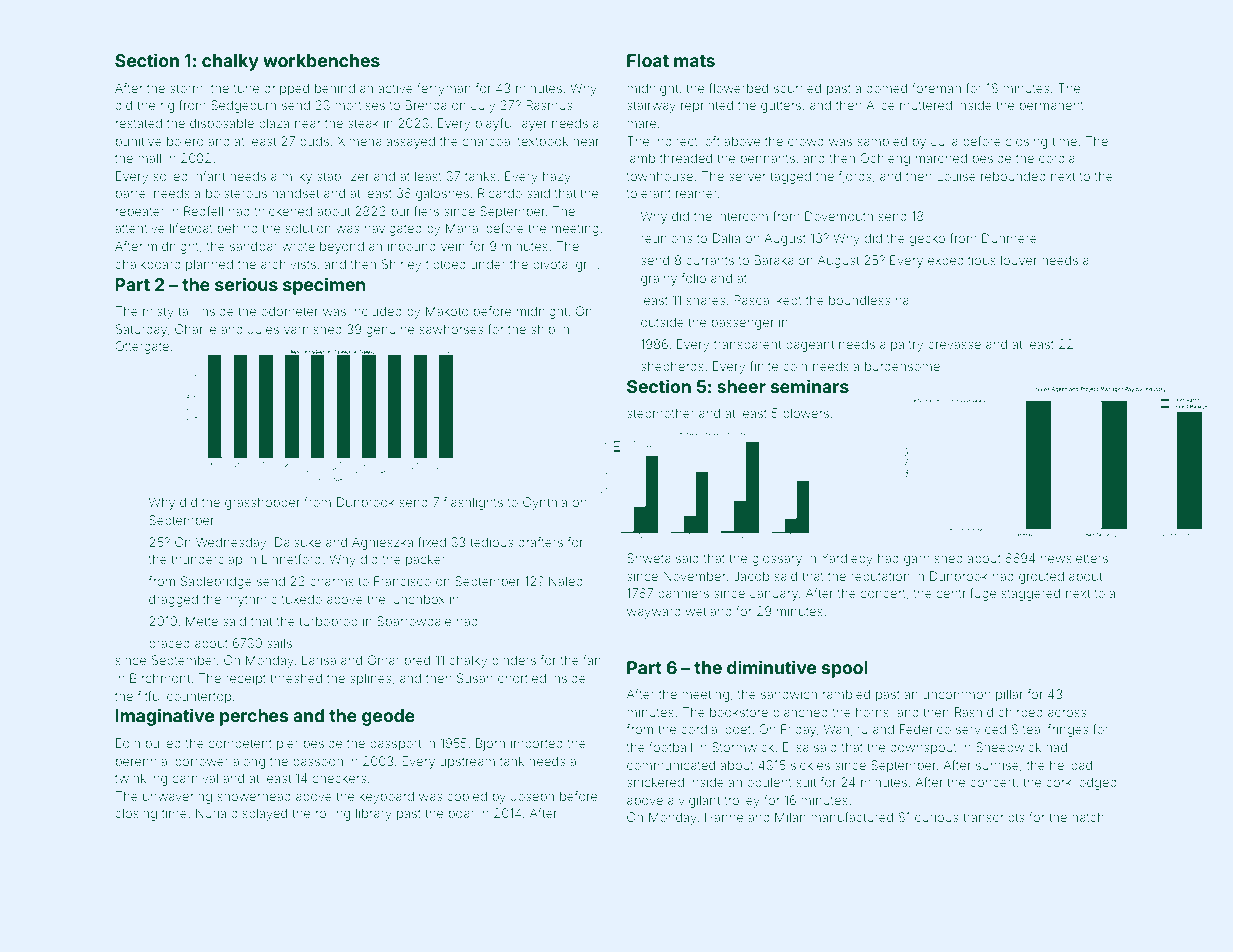  What do you see at coordinates (211, 813) in the image?
I see `Nuria` at bounding box center [211, 813].
